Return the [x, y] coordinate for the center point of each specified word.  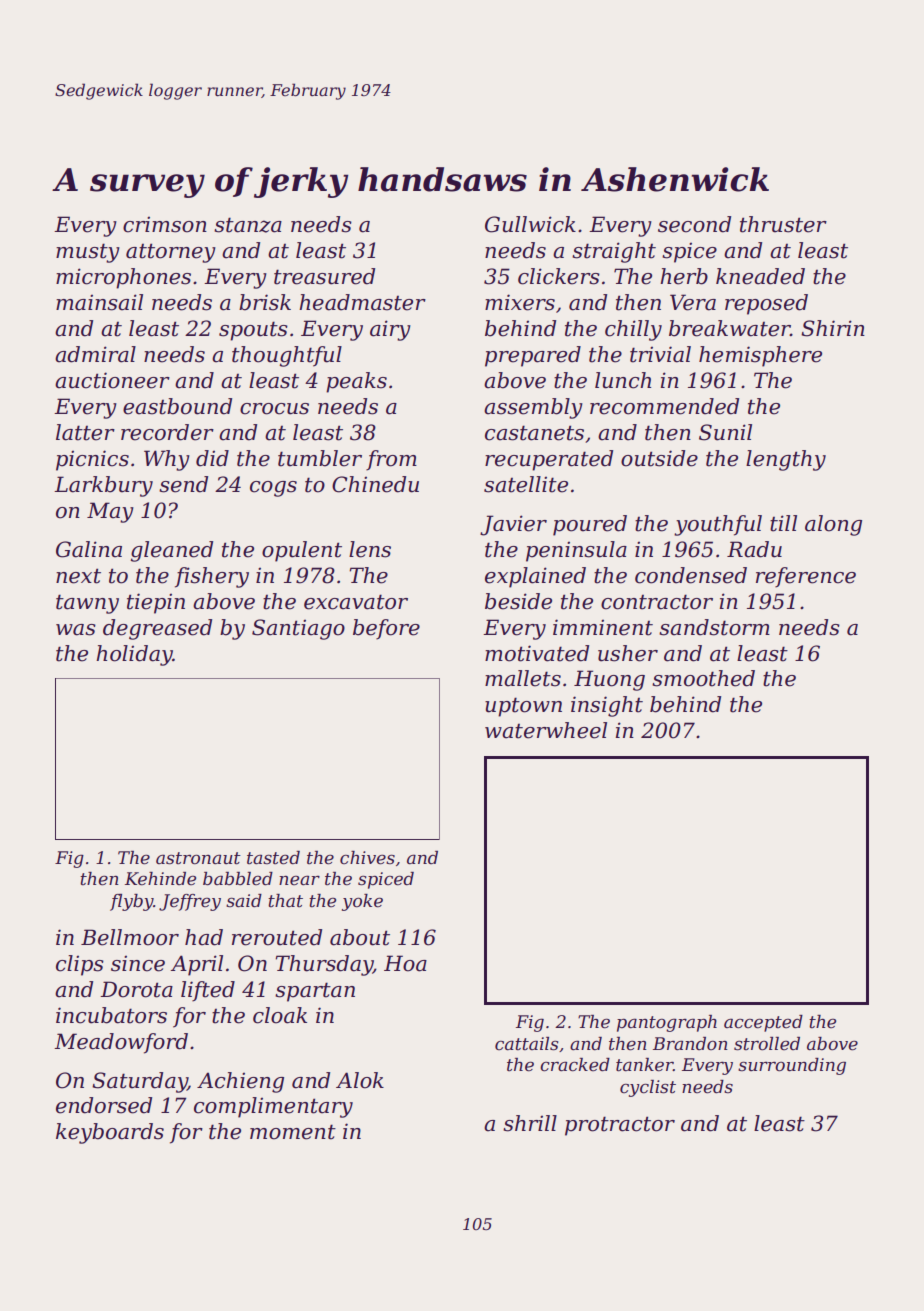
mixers [520, 302]
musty [88, 253]
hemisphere [760, 356]
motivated [537, 653]
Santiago [298, 629]
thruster [783, 224]
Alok [360, 1080]
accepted [763, 1023]
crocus [274, 409]
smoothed [703, 678]
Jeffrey [190, 902]
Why [167, 460]
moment [293, 1132]
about [360, 937]
